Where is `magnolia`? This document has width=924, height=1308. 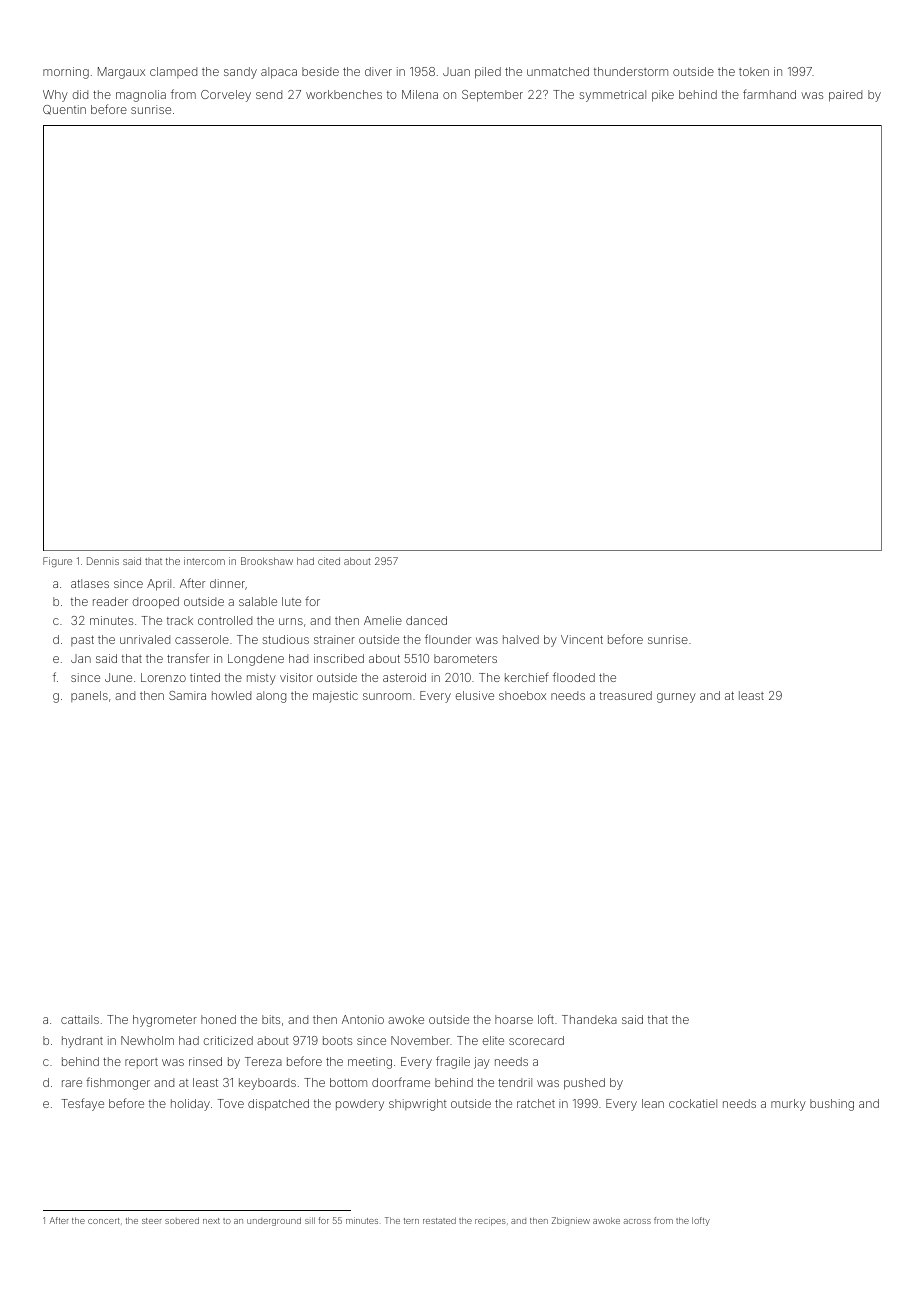 magnolia is located at coordinates (141, 96).
